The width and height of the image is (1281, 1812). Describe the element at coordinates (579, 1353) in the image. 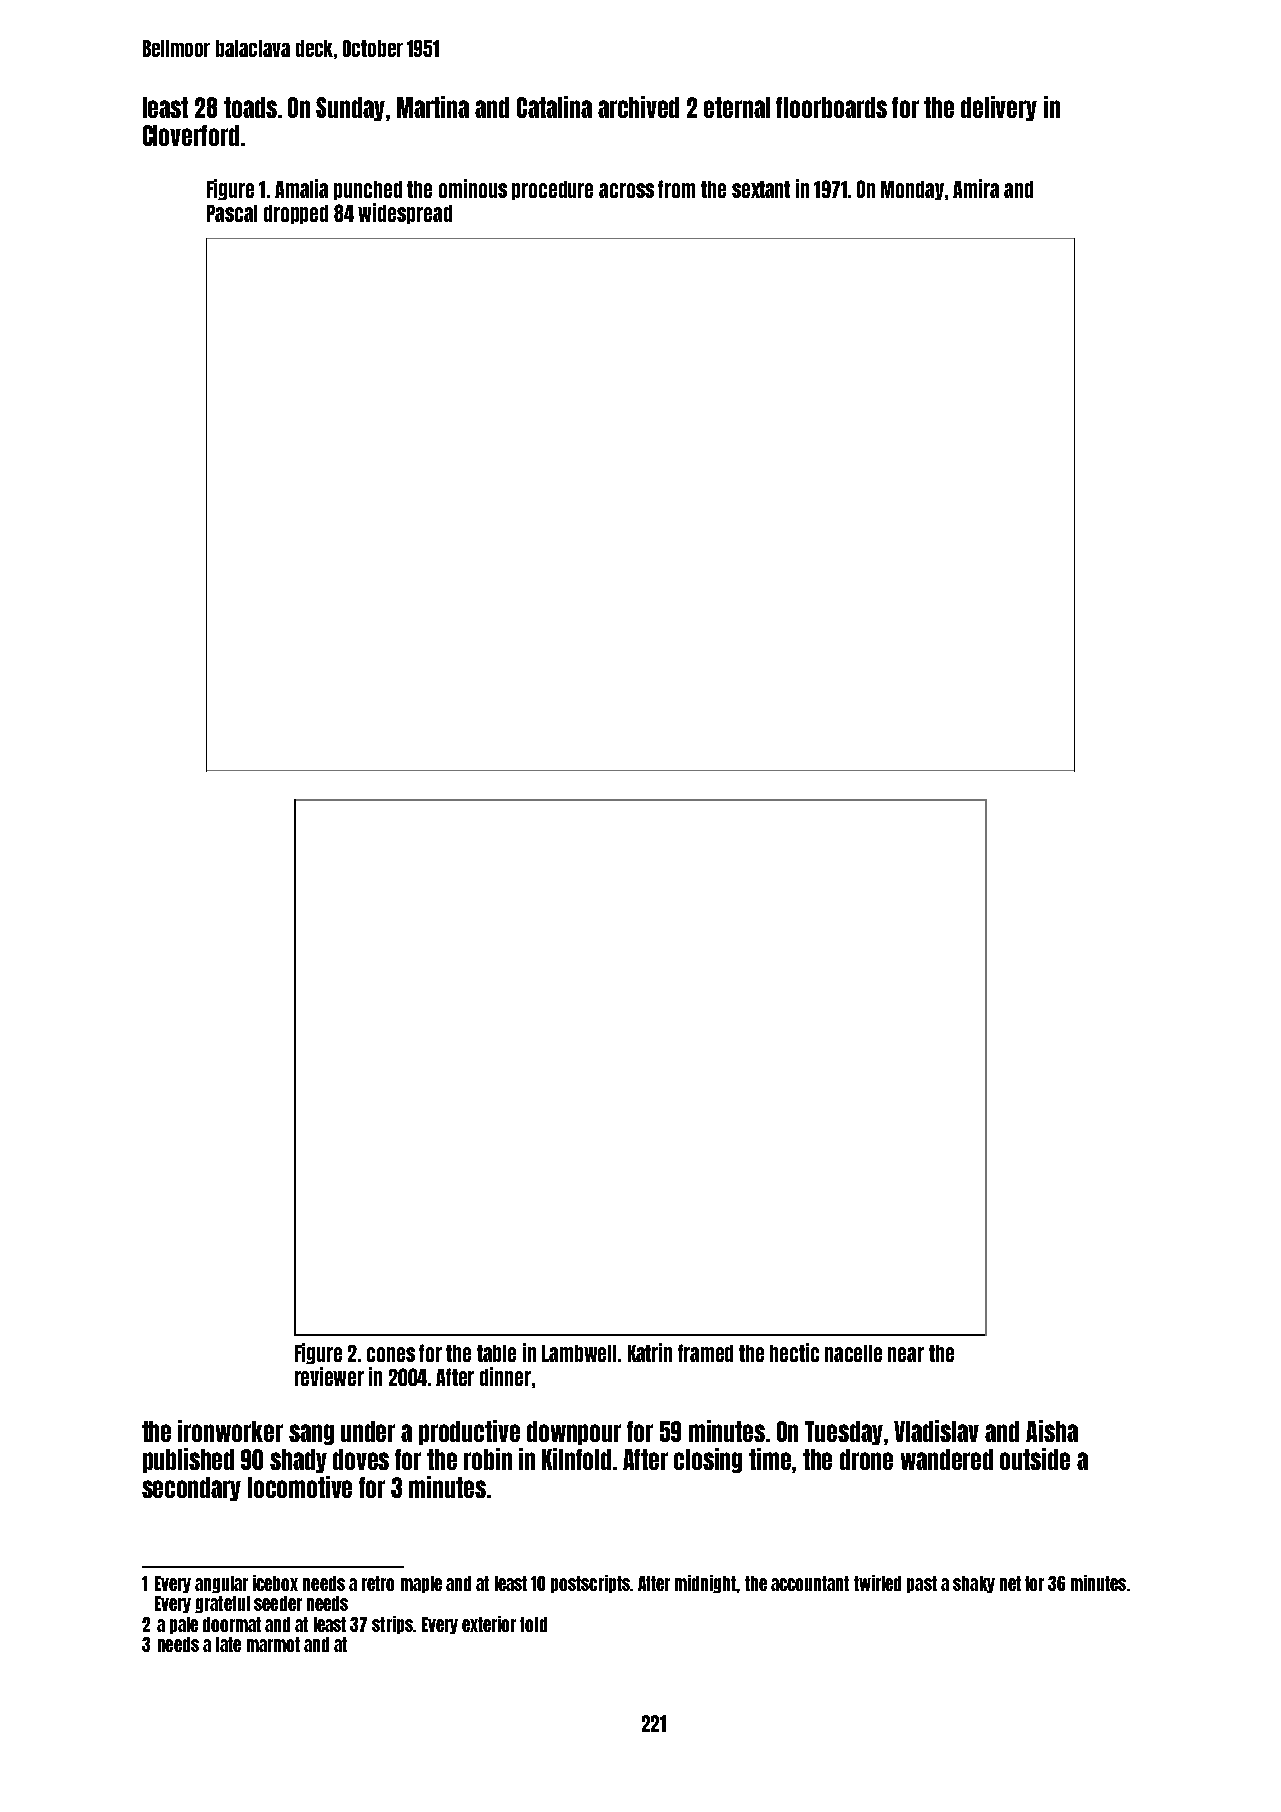

I see `Lambwell` at that location.
